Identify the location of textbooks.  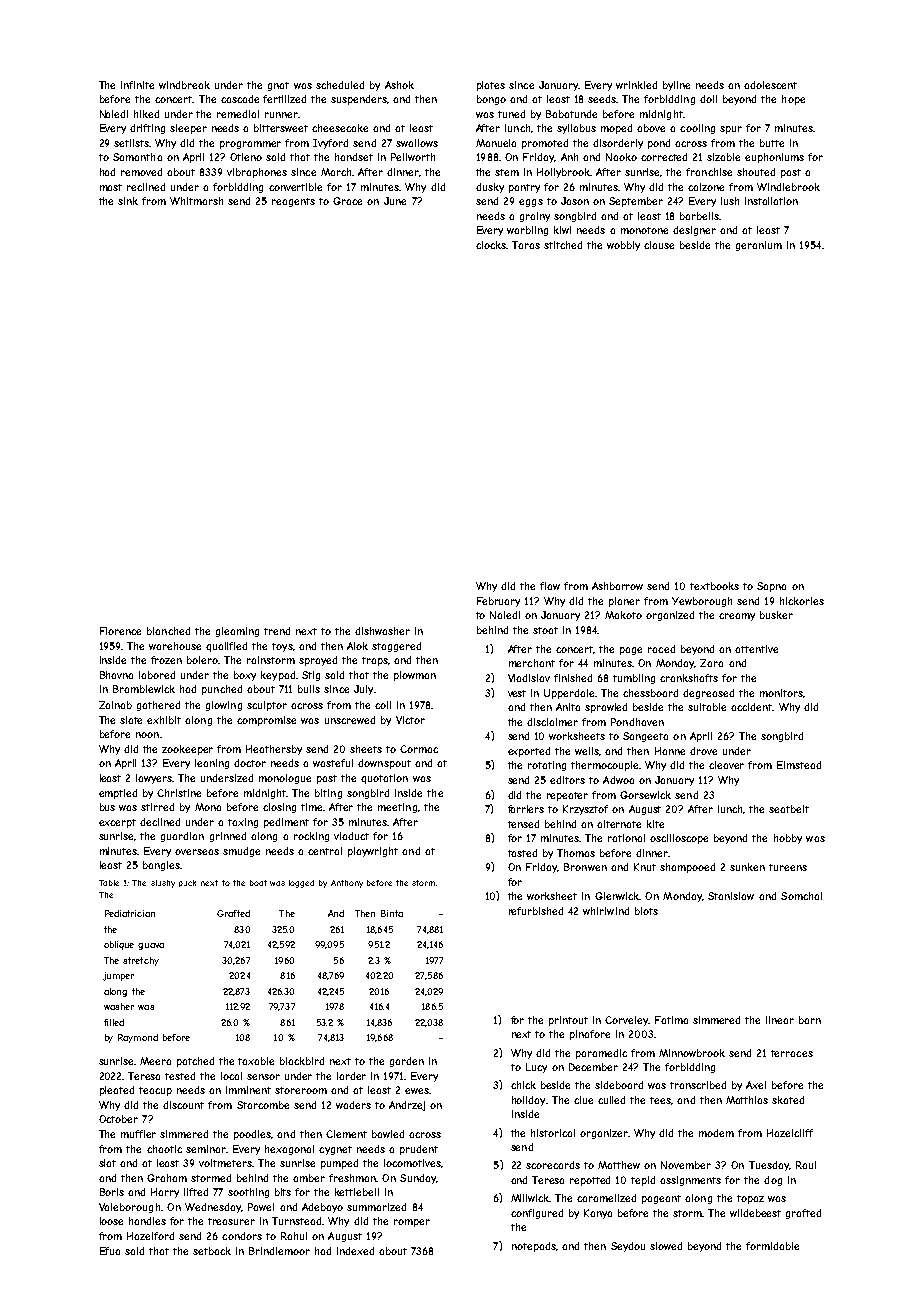
(714, 586).
